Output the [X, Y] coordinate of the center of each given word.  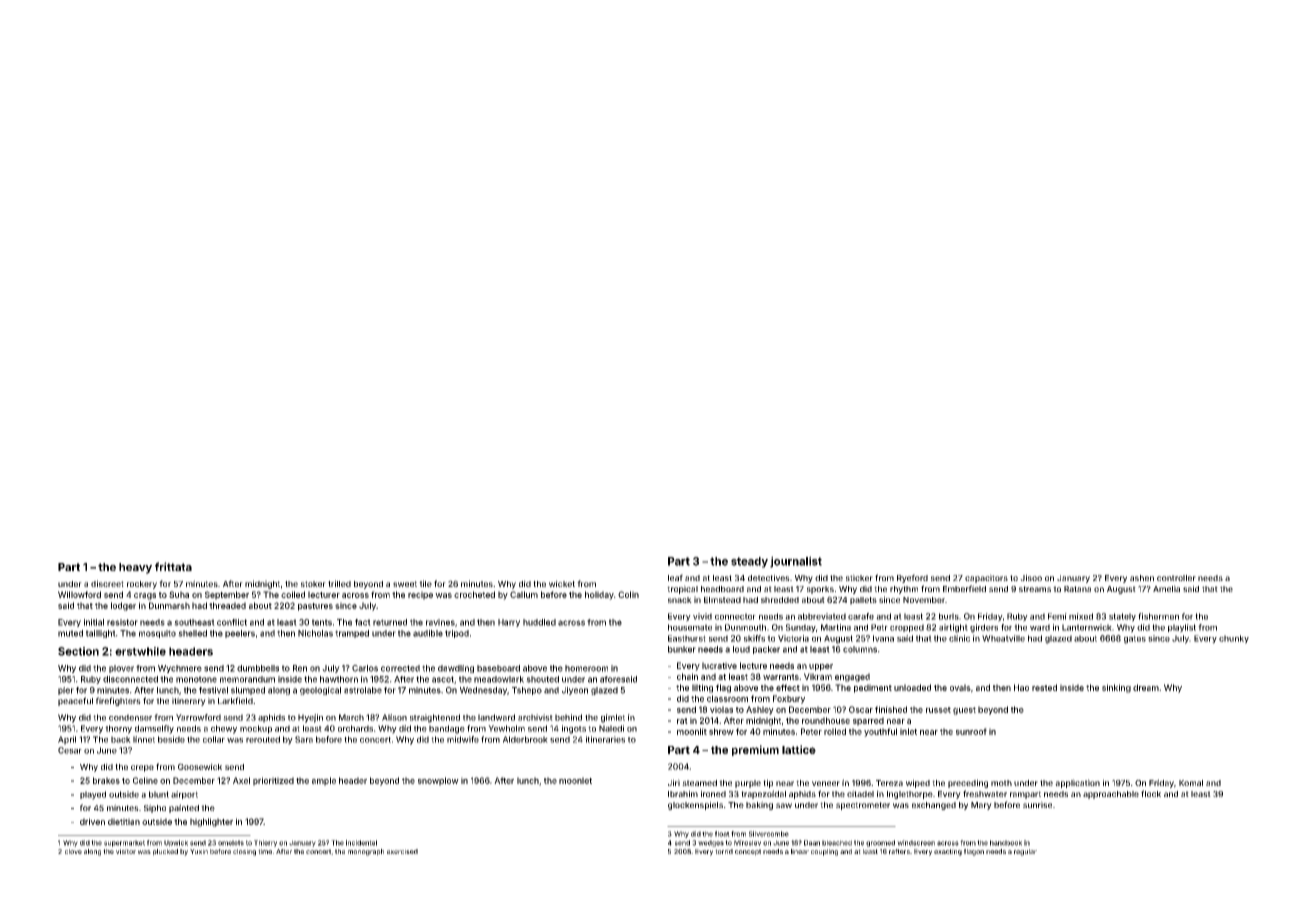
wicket [562, 583]
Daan [812, 843]
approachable [1111, 795]
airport [184, 795]
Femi [1057, 616]
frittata [173, 566]
